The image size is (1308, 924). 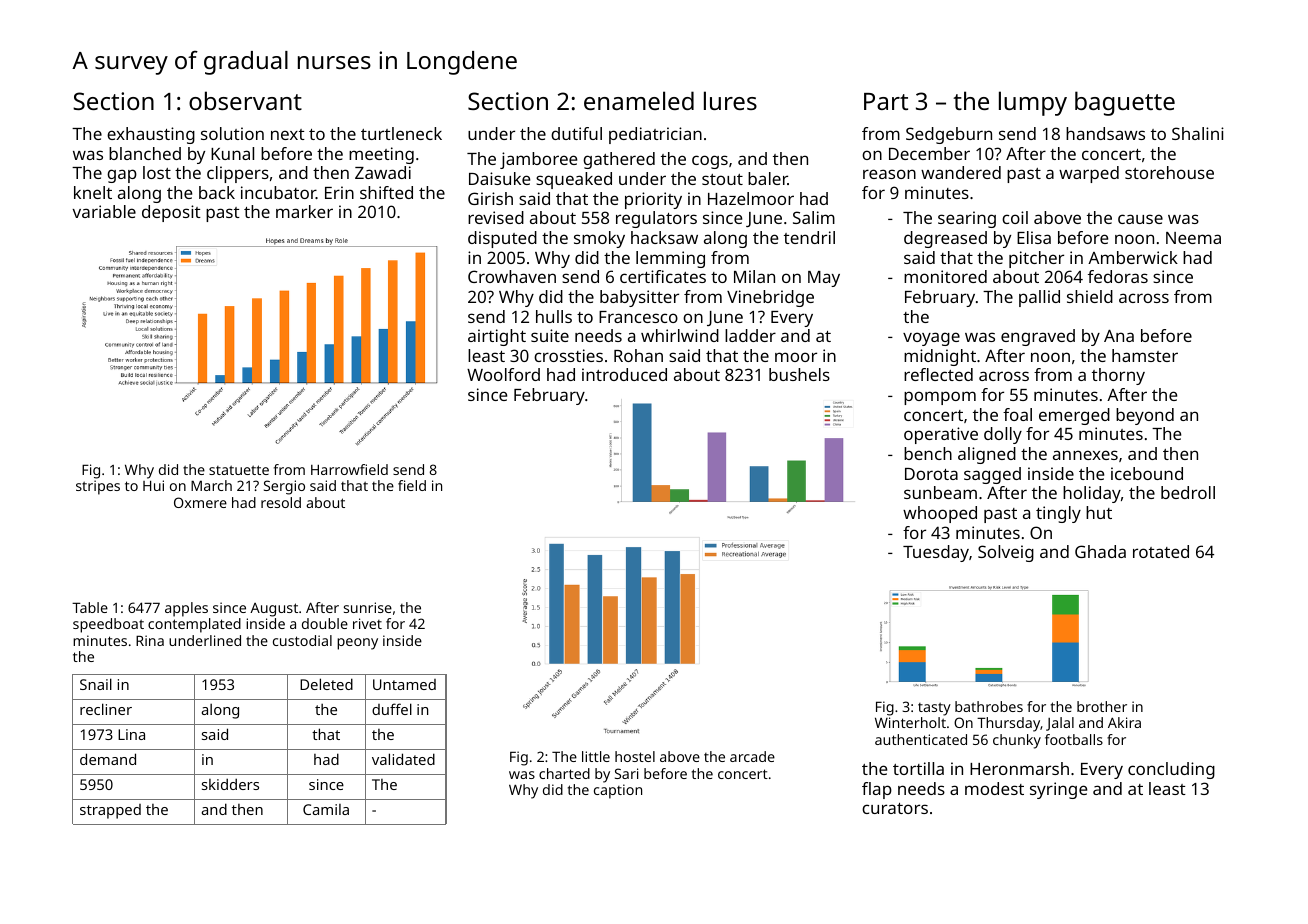 I want to click on lumpy, so click(x=1033, y=103).
